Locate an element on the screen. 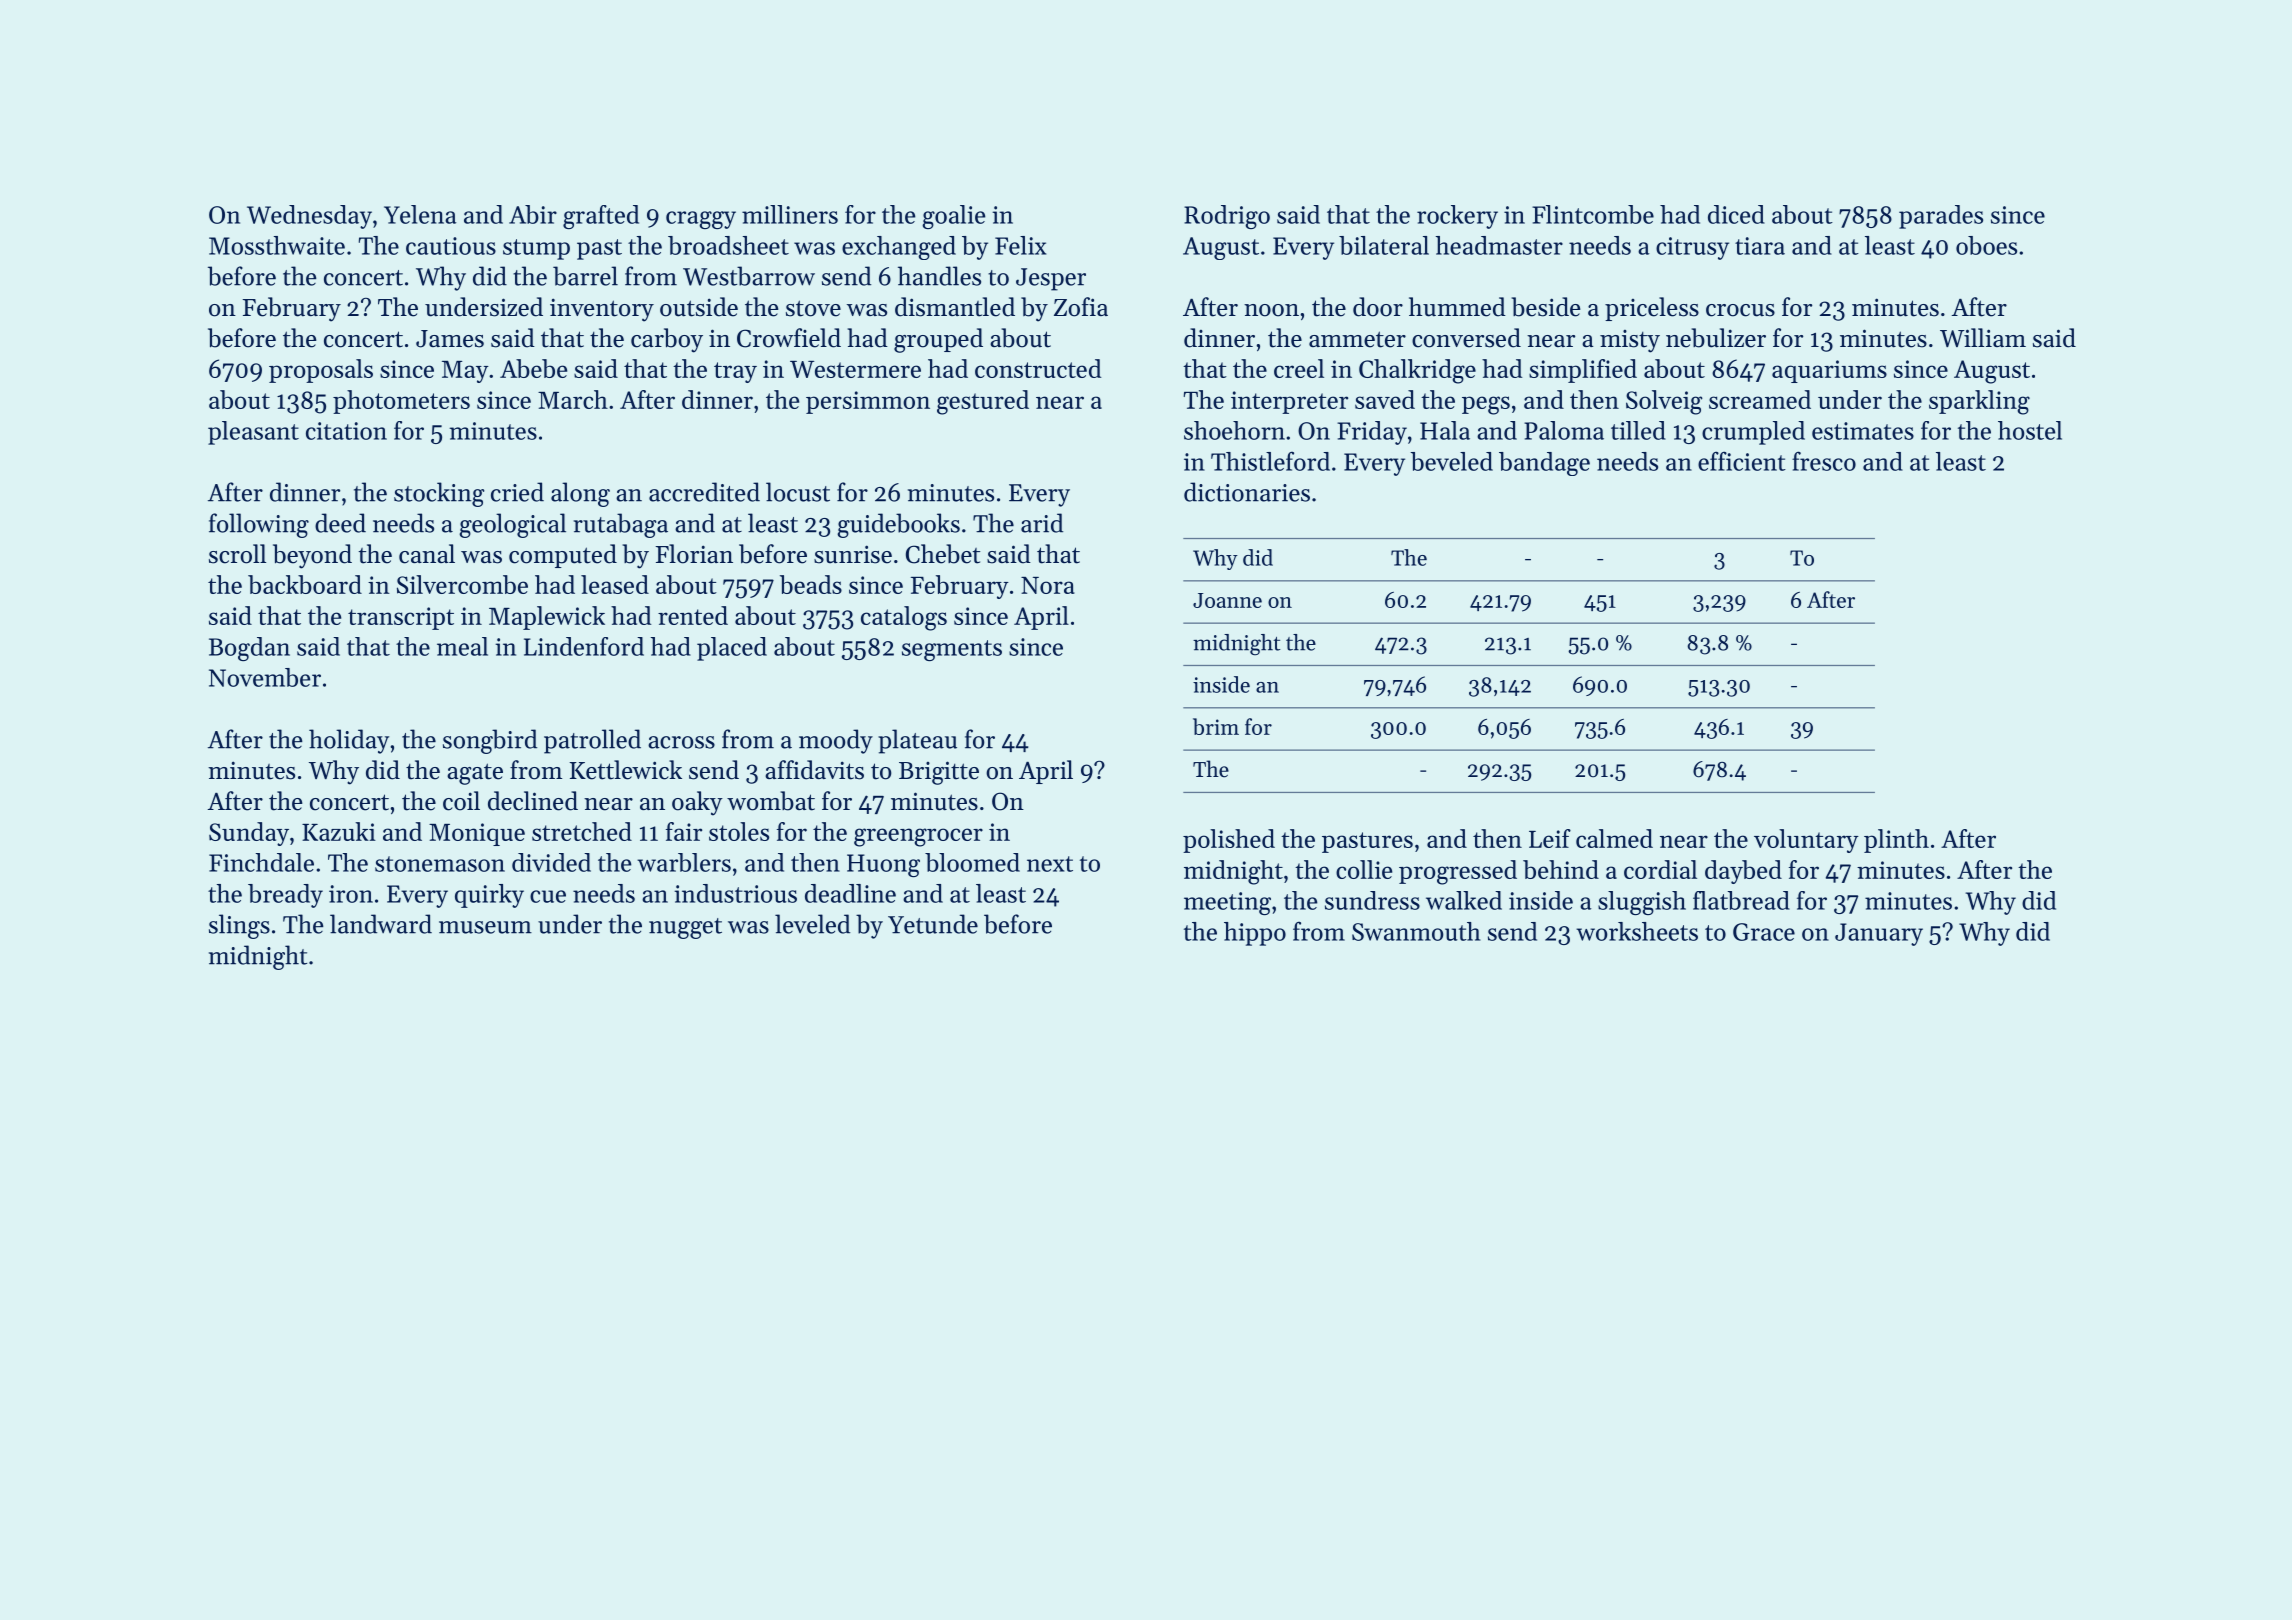  Nora is located at coordinates (1048, 585).
